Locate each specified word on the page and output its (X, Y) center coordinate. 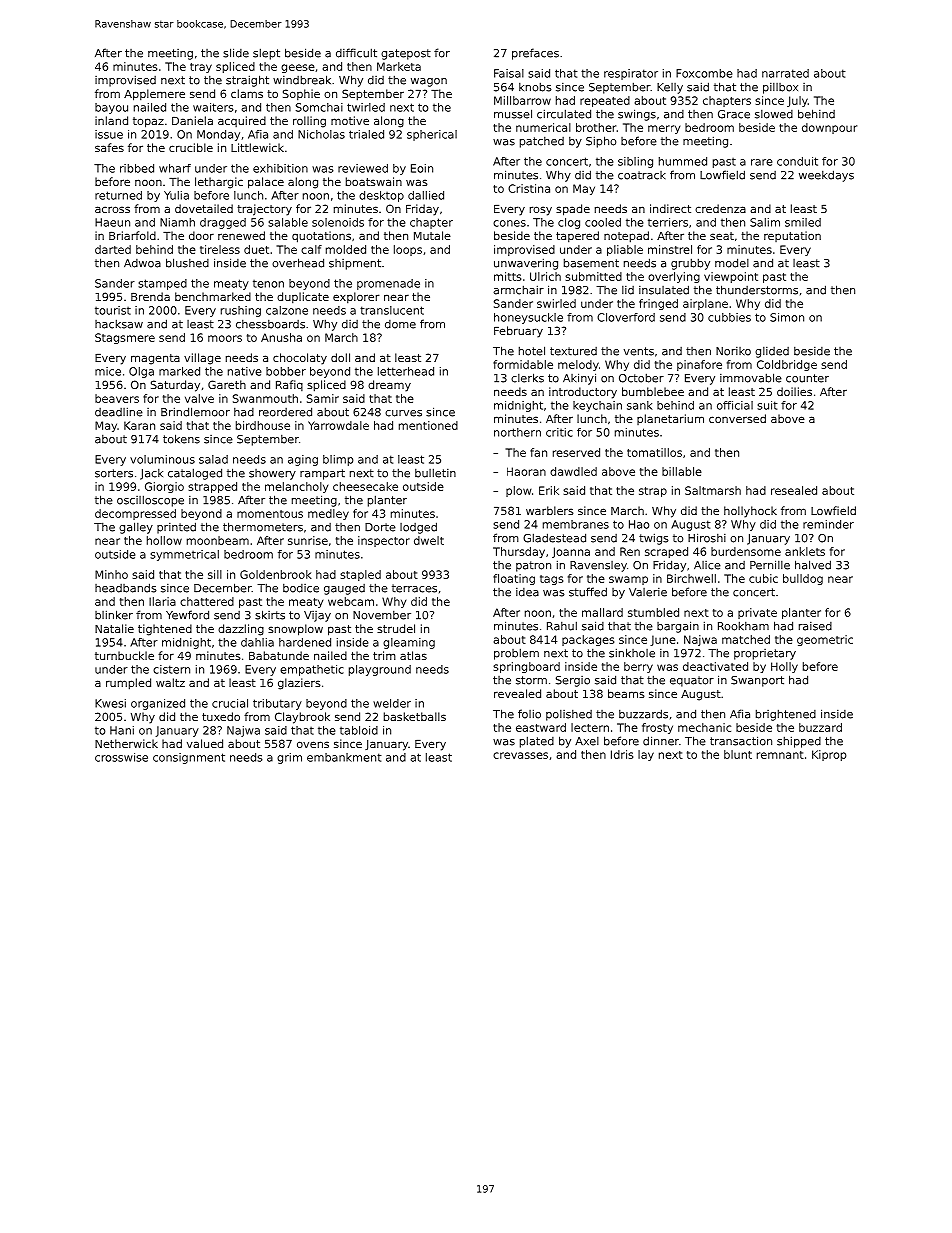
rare (761, 162)
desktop (381, 196)
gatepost (406, 54)
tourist (113, 310)
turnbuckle (124, 655)
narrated (785, 73)
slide (236, 53)
